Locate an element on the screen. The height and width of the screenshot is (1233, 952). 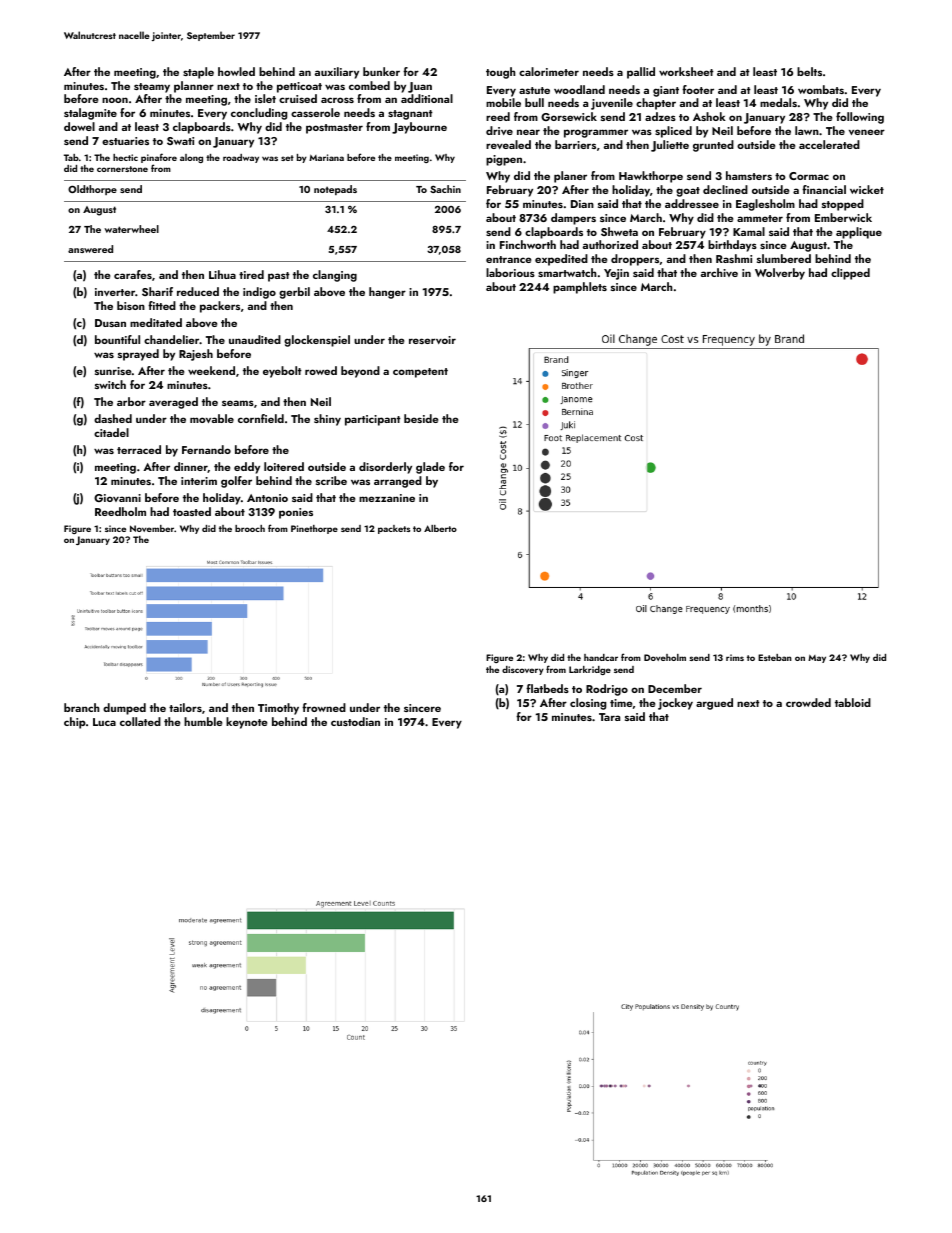
frowned is located at coordinates (324, 707).
